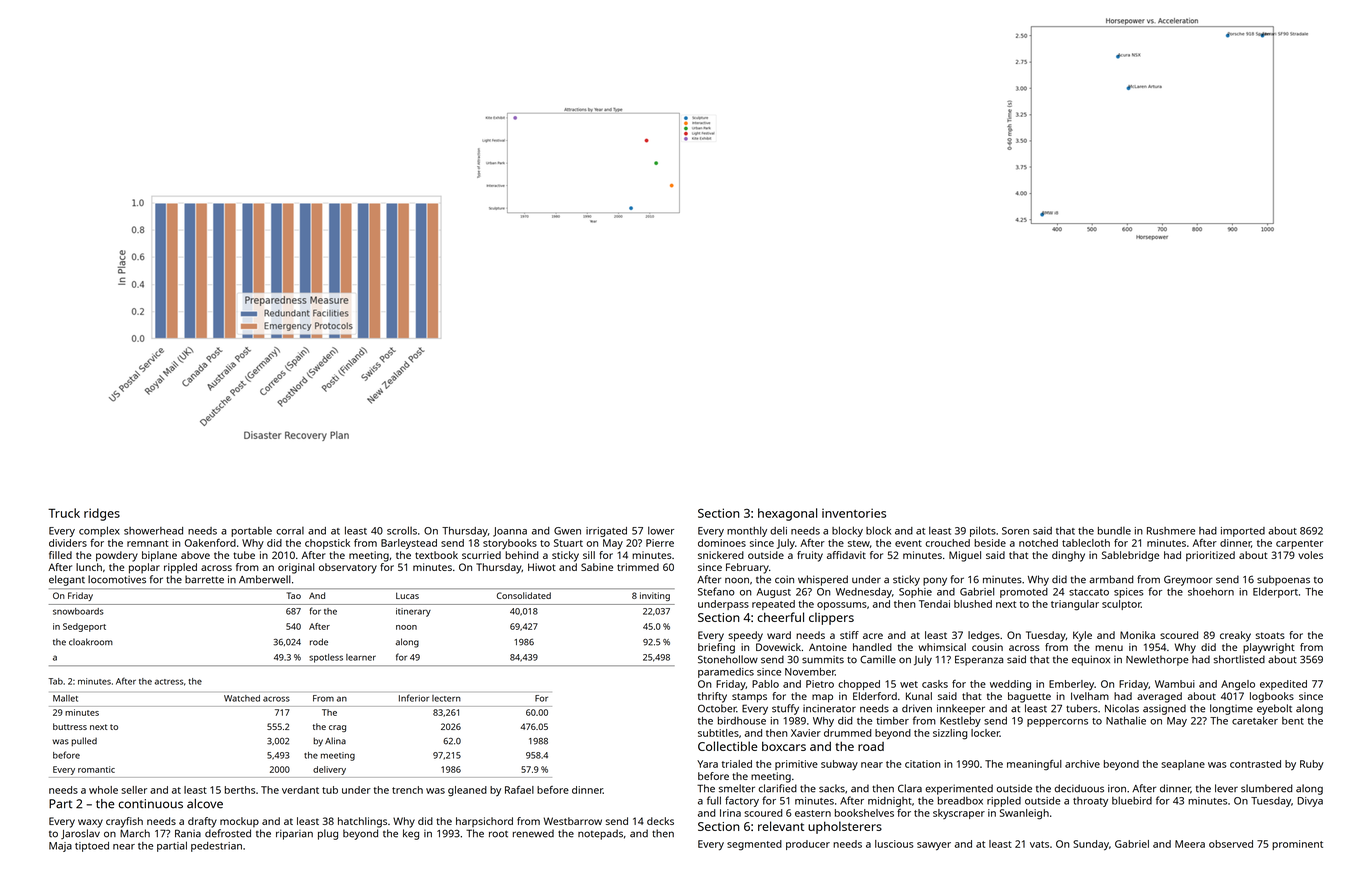  What do you see at coordinates (1121, 605) in the screenshot?
I see `sculptor` at bounding box center [1121, 605].
